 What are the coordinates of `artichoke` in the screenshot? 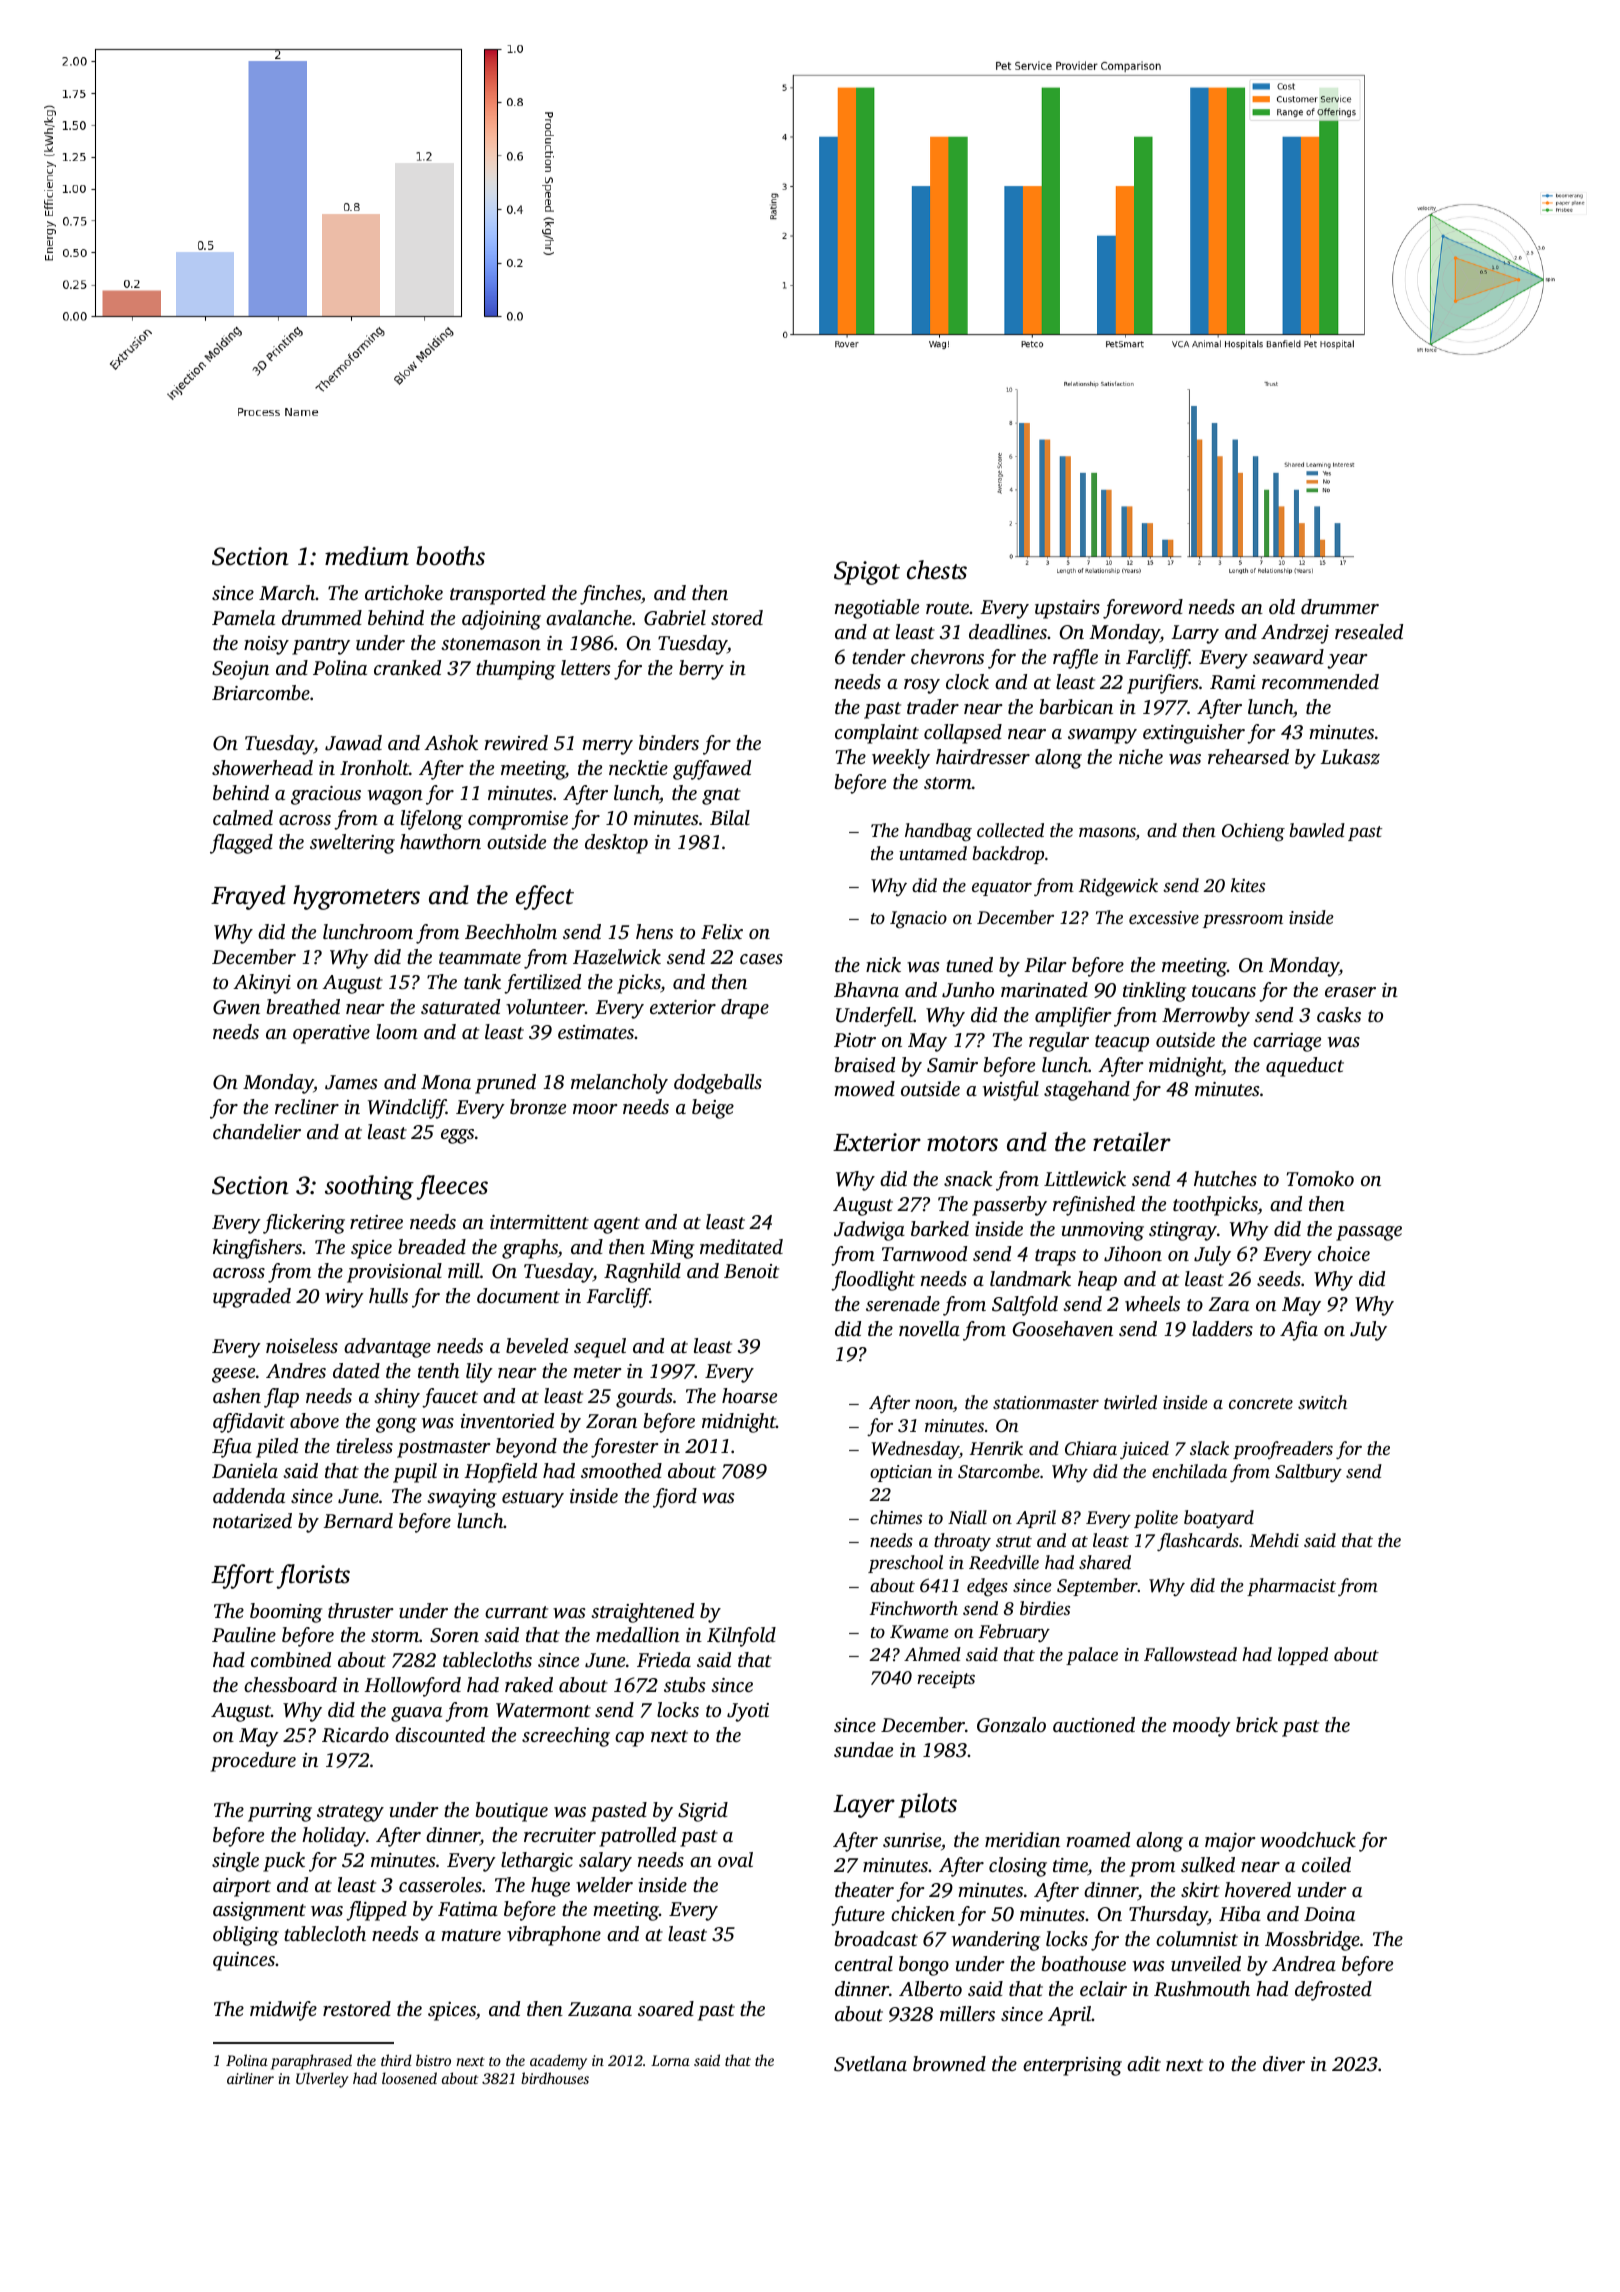 It's located at (404, 592).
